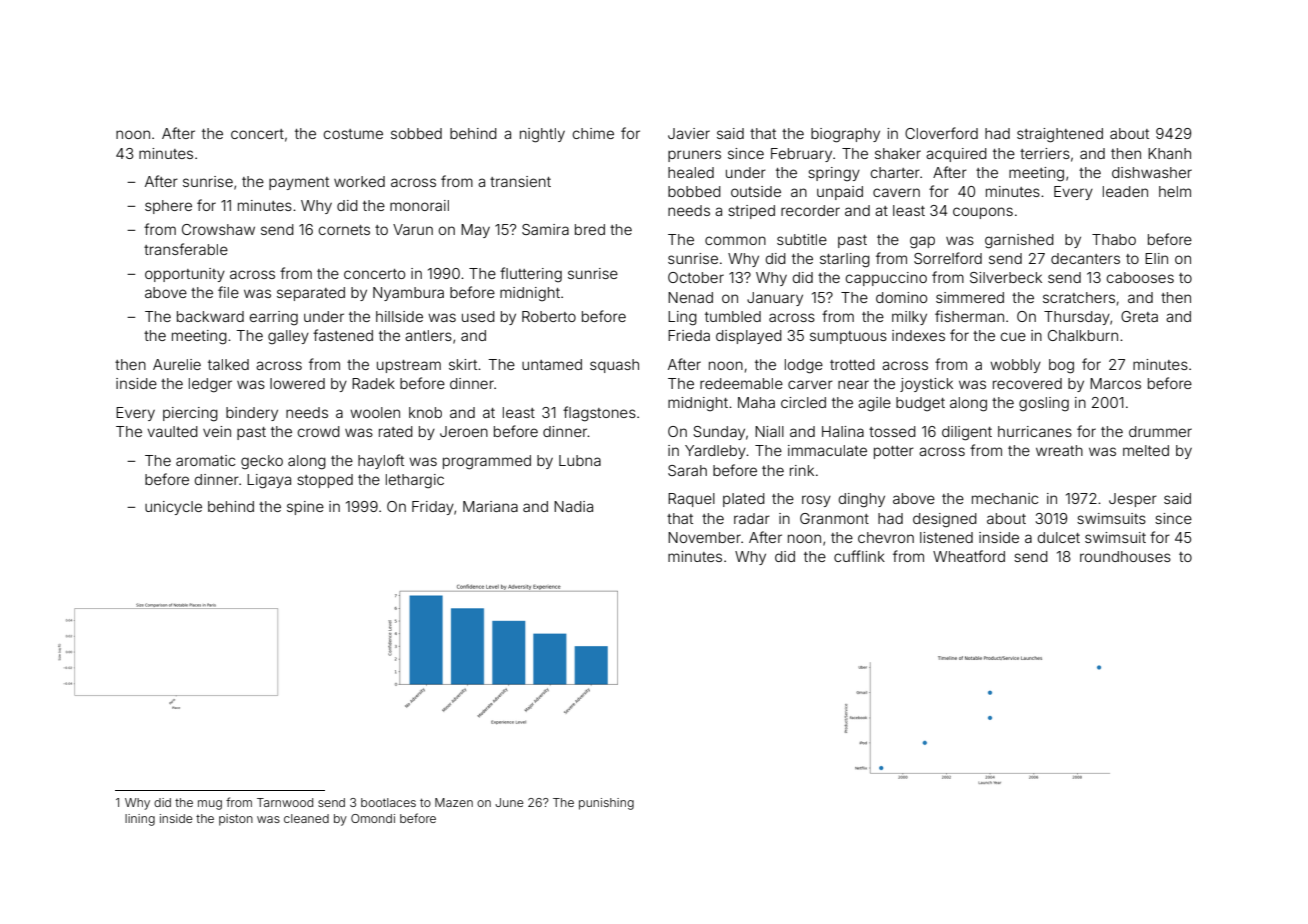  What do you see at coordinates (1125, 191) in the document?
I see `leaden` at bounding box center [1125, 191].
